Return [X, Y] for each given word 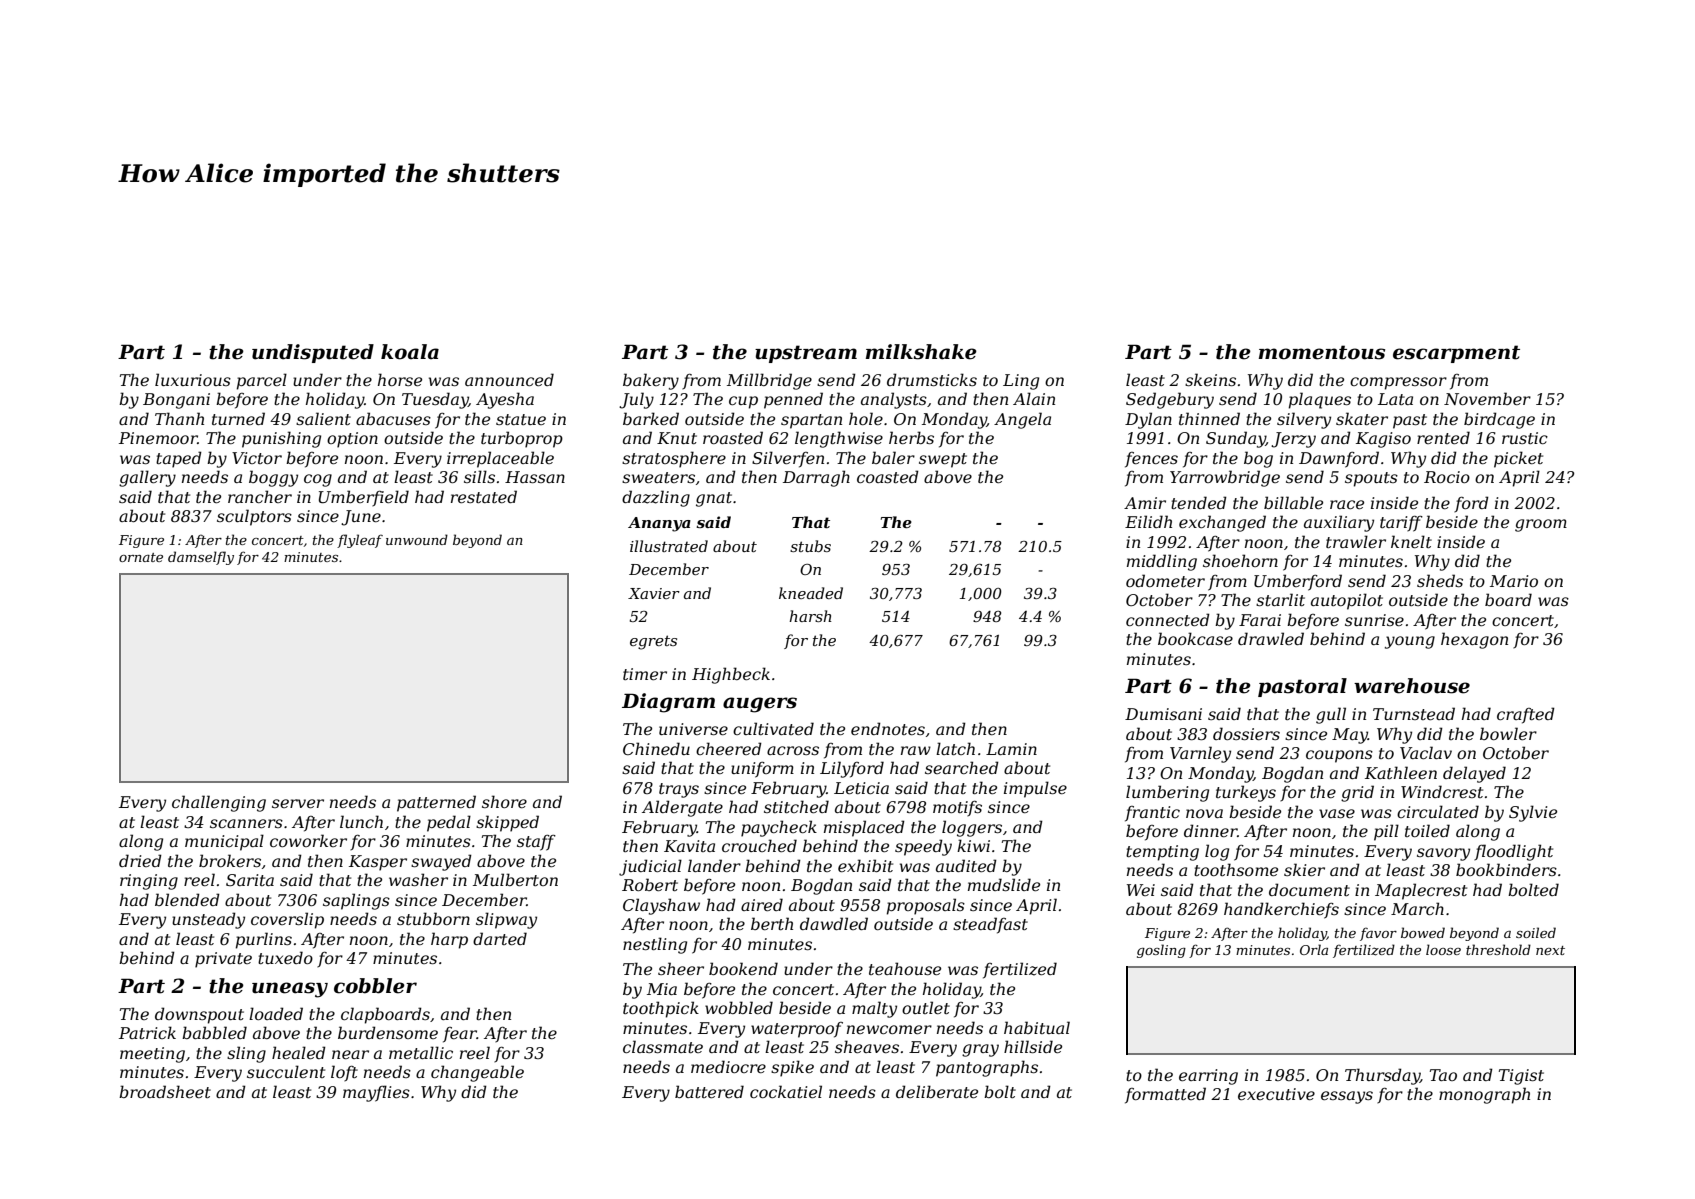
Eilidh [1148, 521]
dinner [1210, 830]
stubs [810, 546]
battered [709, 1091]
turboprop [522, 439]
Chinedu [656, 748]
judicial [650, 867]
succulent [286, 1071]
